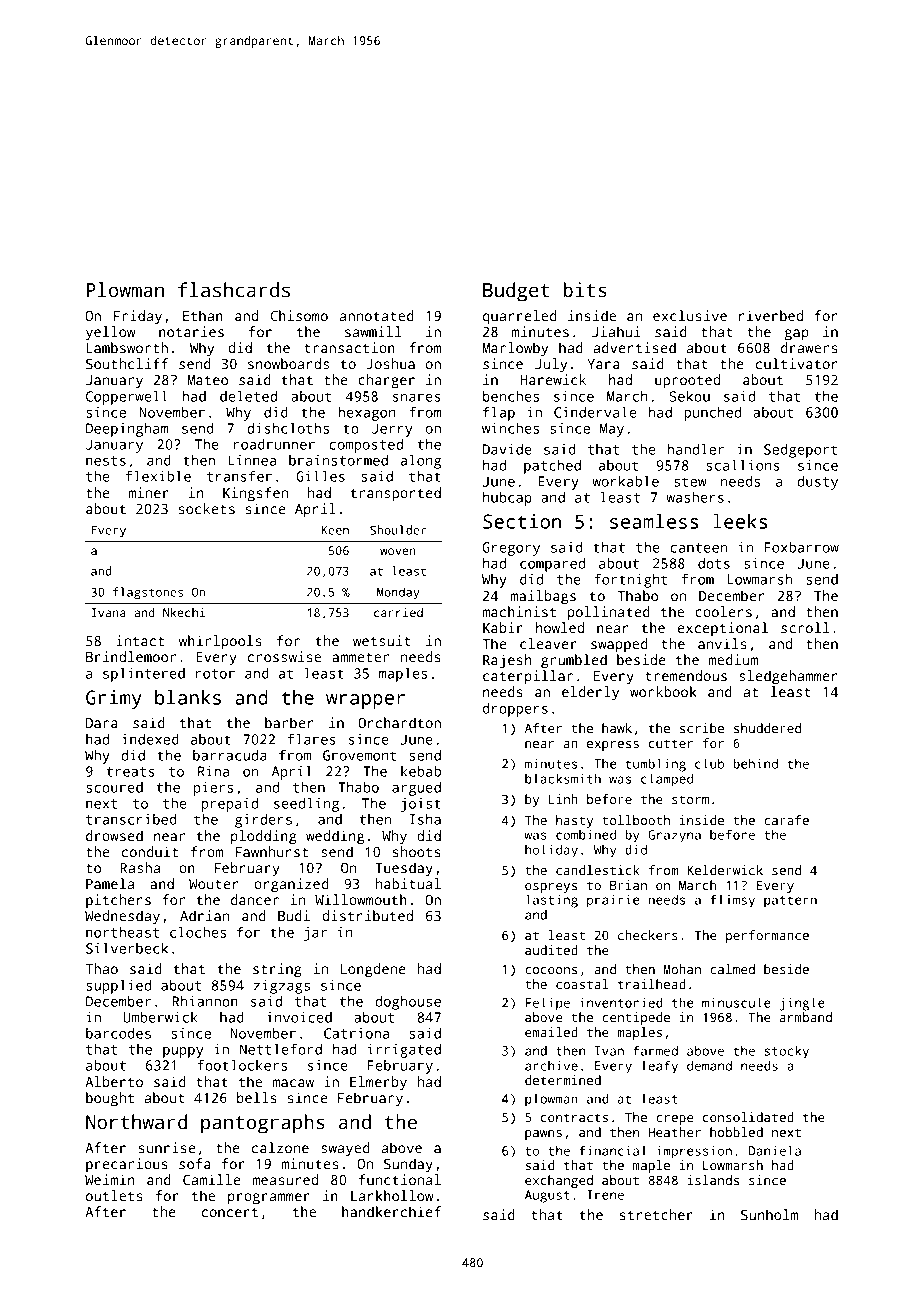  Describe the element at coordinates (690, 315) in the page. I see `exclusive` at that location.
